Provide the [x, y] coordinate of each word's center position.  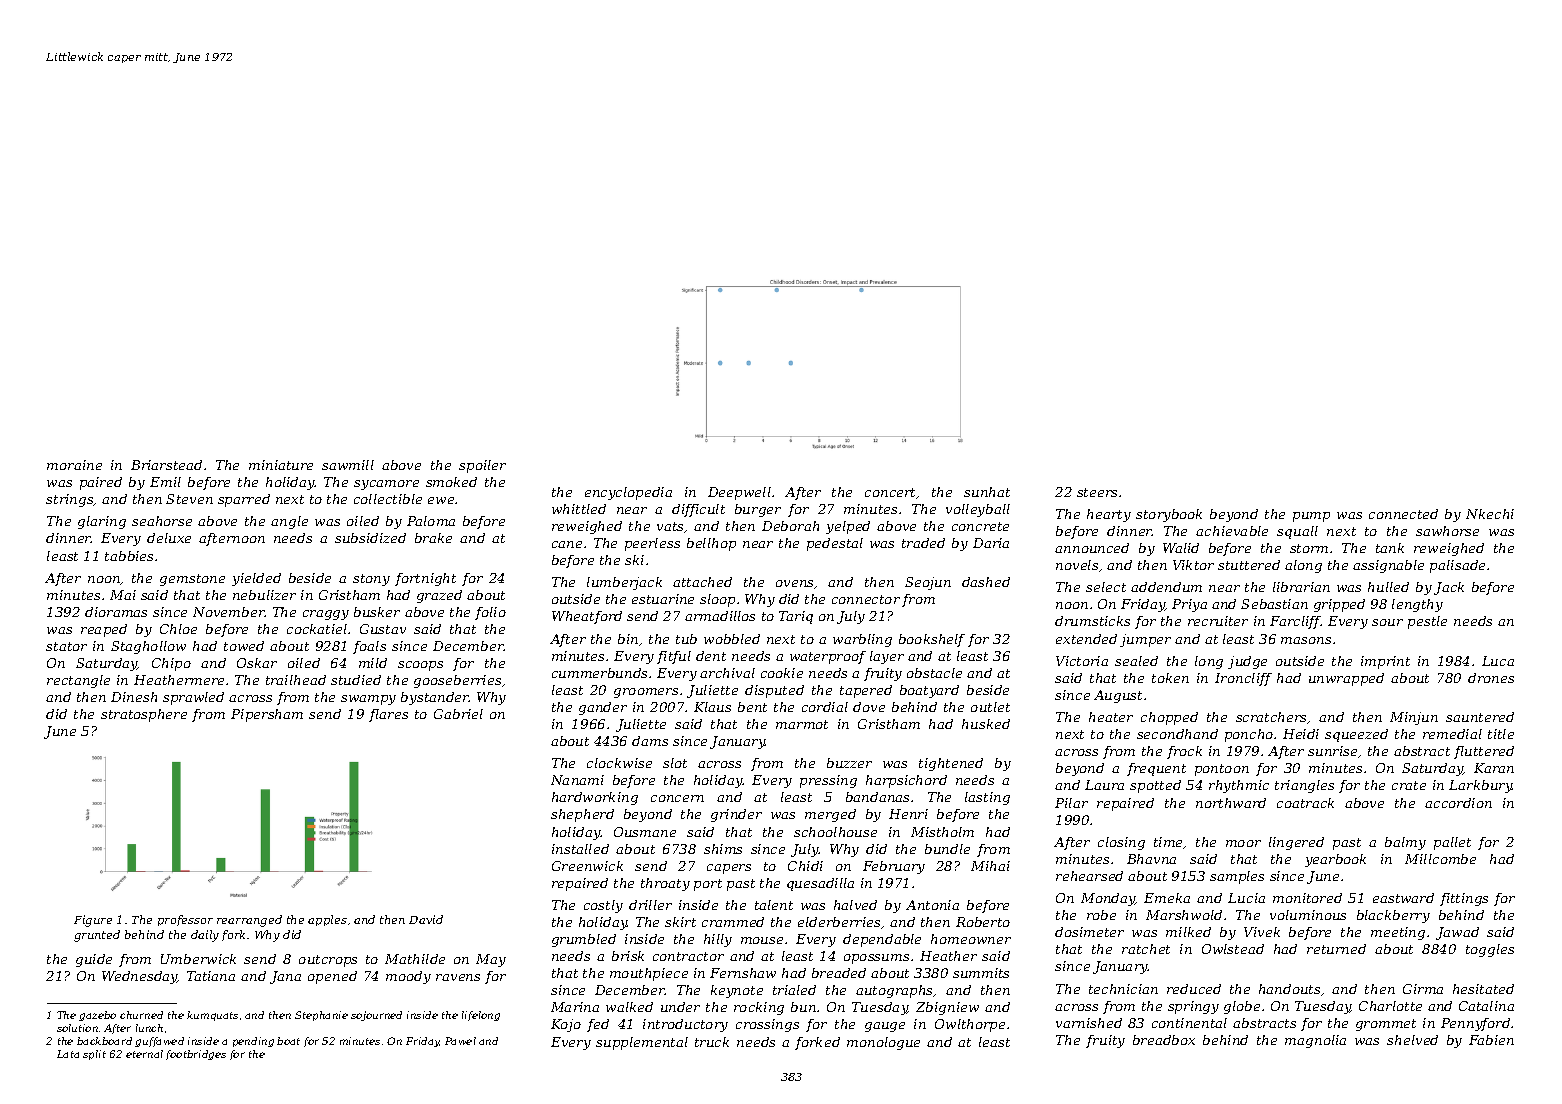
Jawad [1457, 933]
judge [1247, 662]
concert [890, 492]
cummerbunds [599, 673]
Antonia [932, 905]
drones [1491, 678]
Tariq [796, 617]
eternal [144, 1054]
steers [1097, 492]
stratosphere [144, 715]
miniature [281, 465]
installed [580, 849]
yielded [256, 579]
